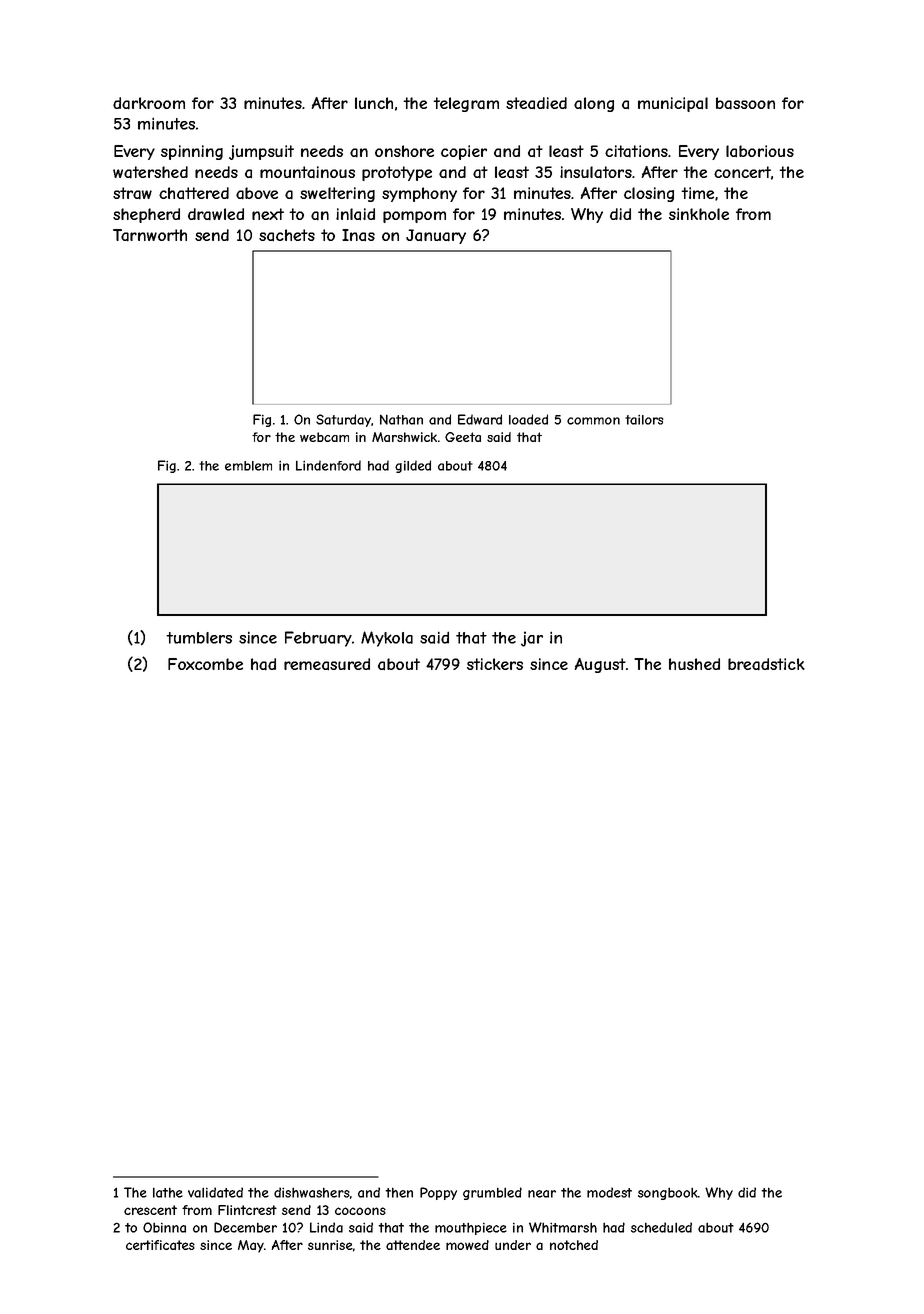 The width and height of the screenshot is (924, 1314). Describe the element at coordinates (644, 420) in the screenshot. I see `tailors` at that location.
